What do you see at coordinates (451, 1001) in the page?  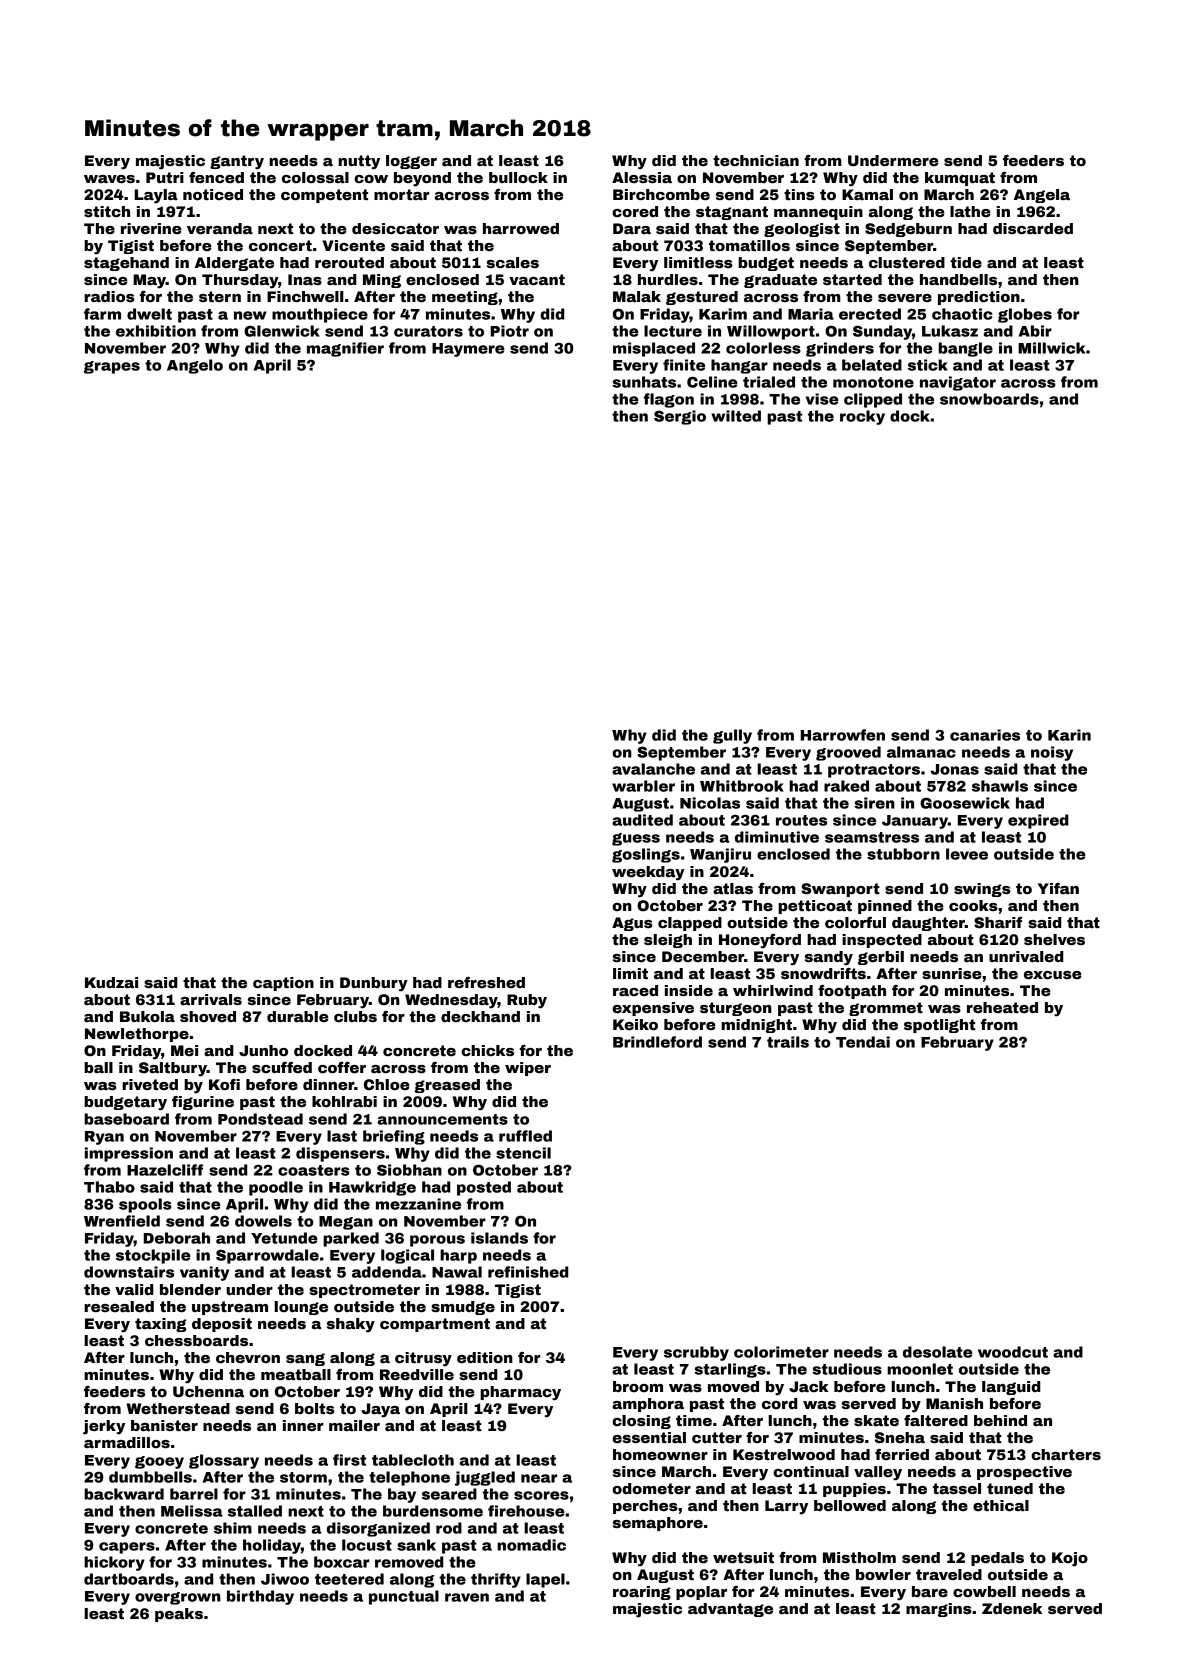 I see `Wednesday` at bounding box center [451, 1001].
